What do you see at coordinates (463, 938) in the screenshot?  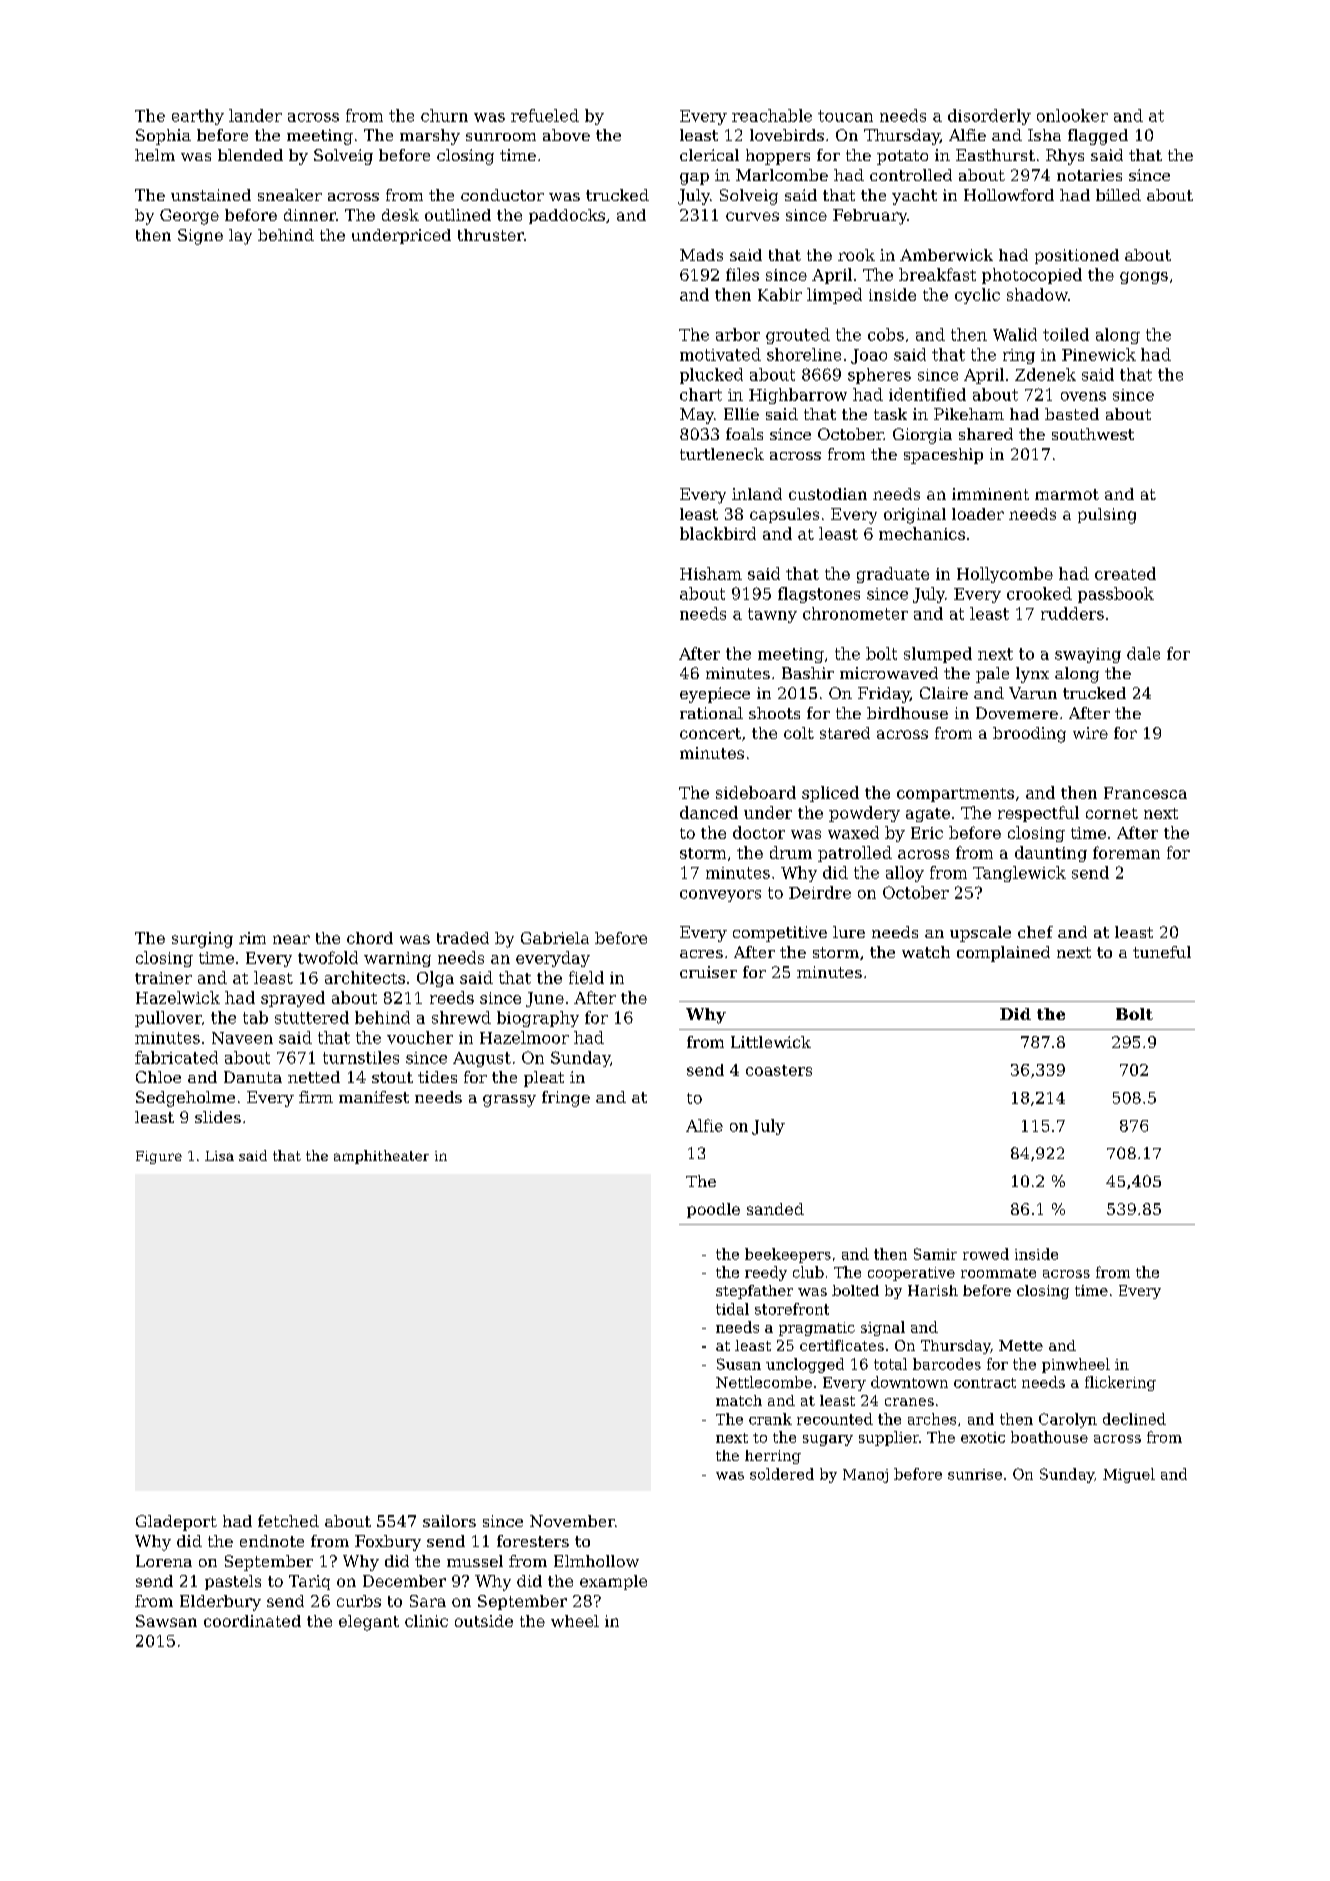 I see `traded` at bounding box center [463, 938].
